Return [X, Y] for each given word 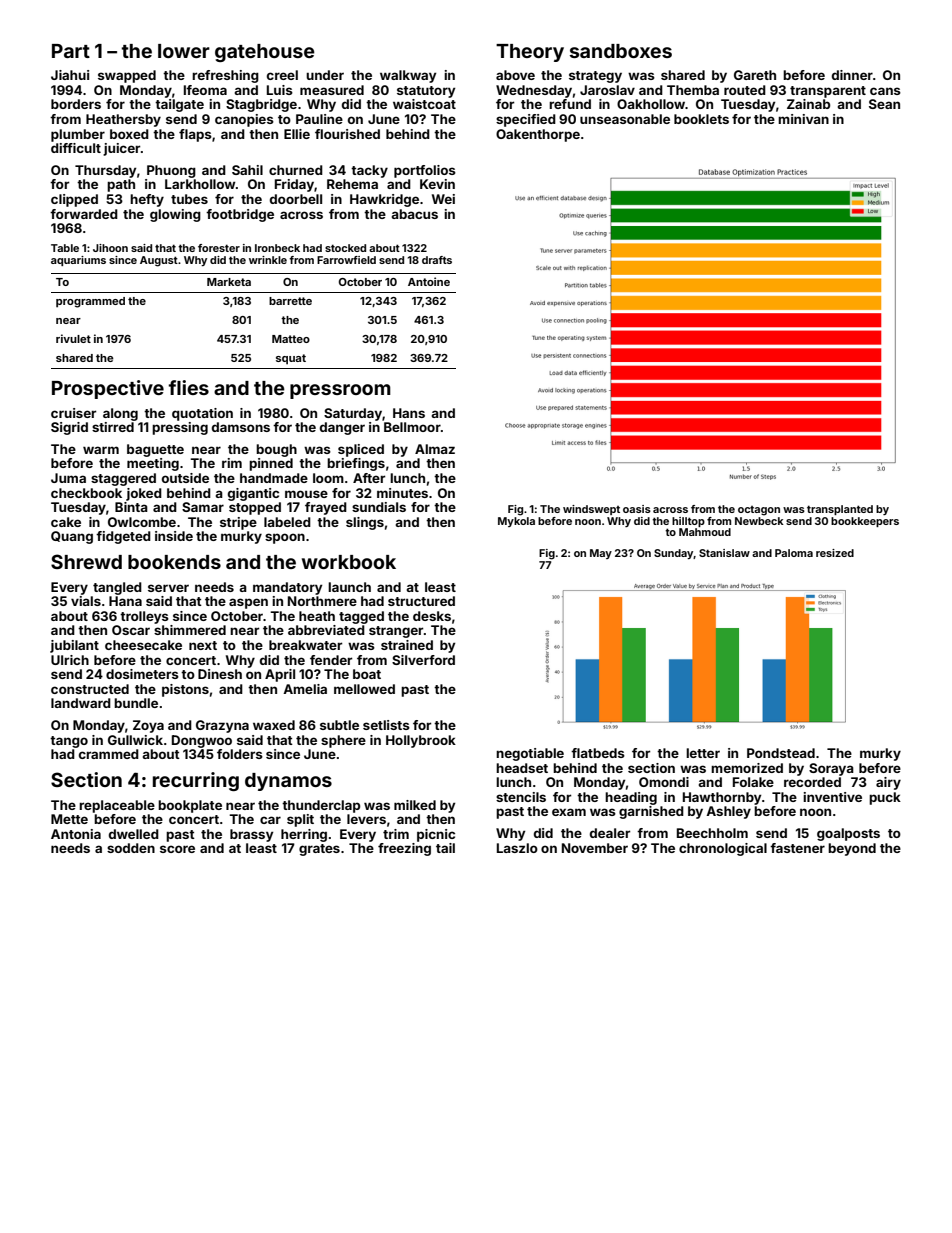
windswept [591, 510]
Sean [884, 104]
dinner [852, 75]
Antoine [429, 281]
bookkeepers [865, 522]
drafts [437, 260]
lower [184, 51]
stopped [255, 508]
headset [522, 768]
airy [888, 783]
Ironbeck [277, 248]
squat [291, 359]
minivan [803, 119]
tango [69, 742]
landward [81, 703]
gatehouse [265, 53]
